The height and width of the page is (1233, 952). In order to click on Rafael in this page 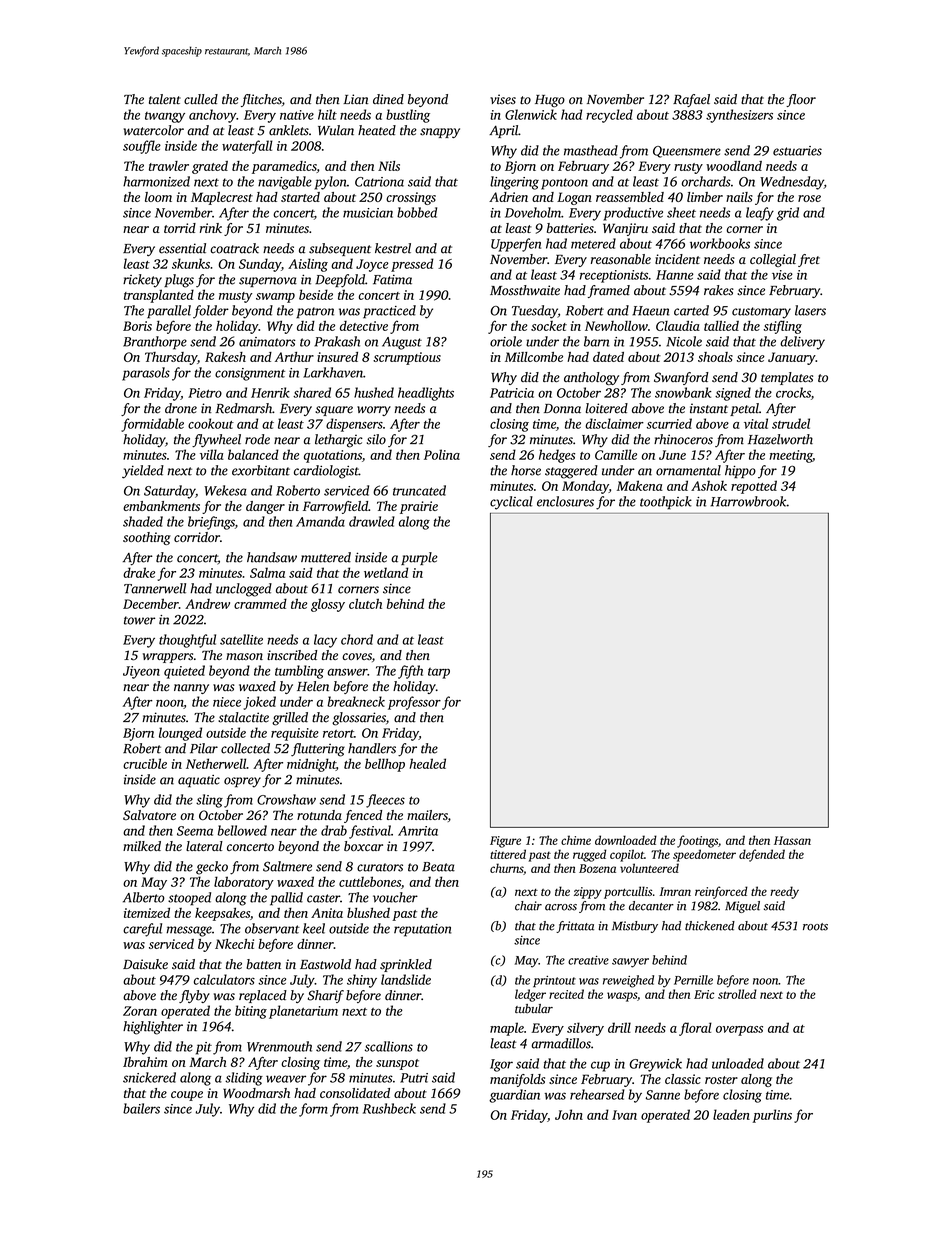, I will do `click(691, 100)`.
